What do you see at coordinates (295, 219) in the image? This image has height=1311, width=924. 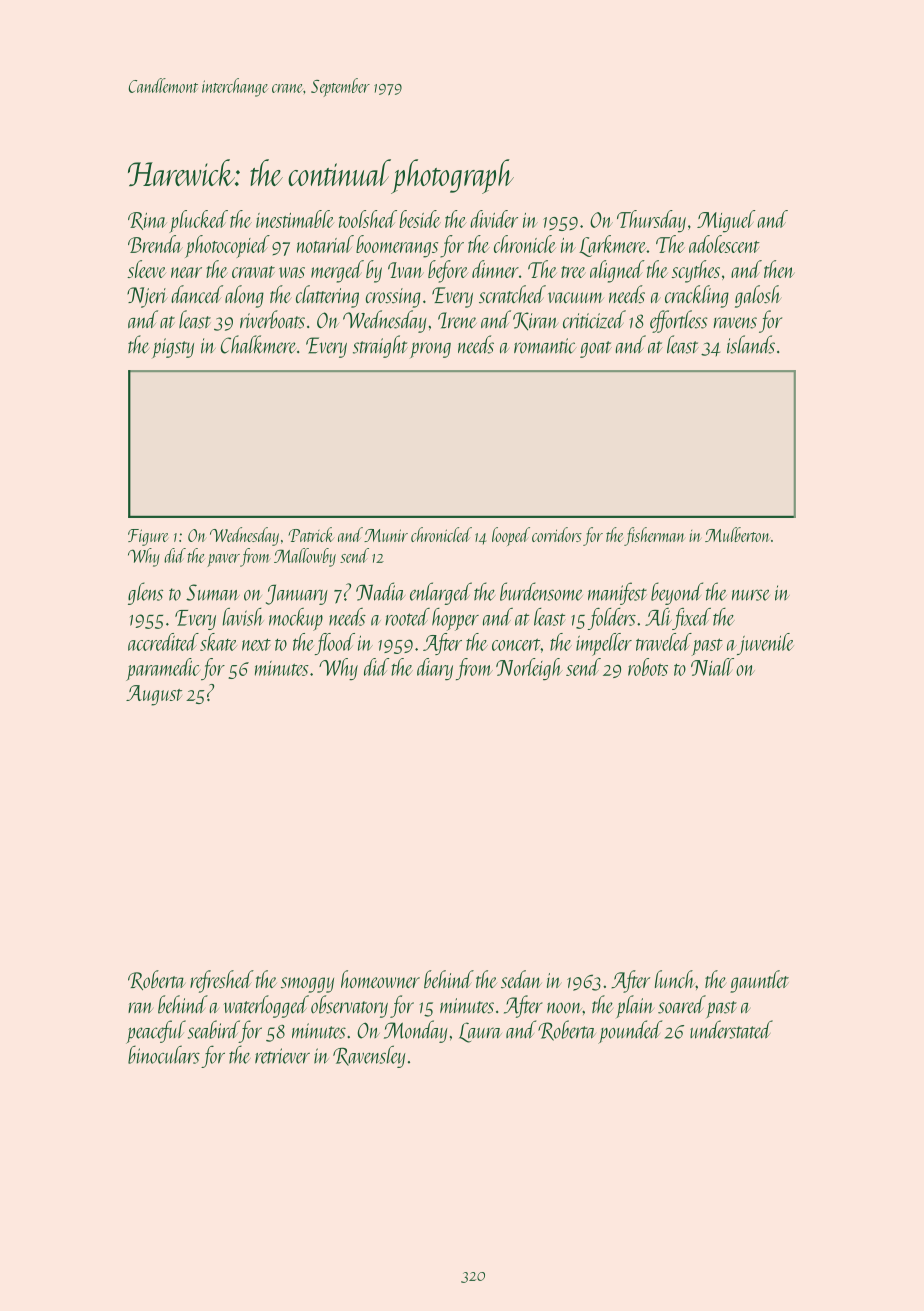 I see `inestimable` at bounding box center [295, 219].
